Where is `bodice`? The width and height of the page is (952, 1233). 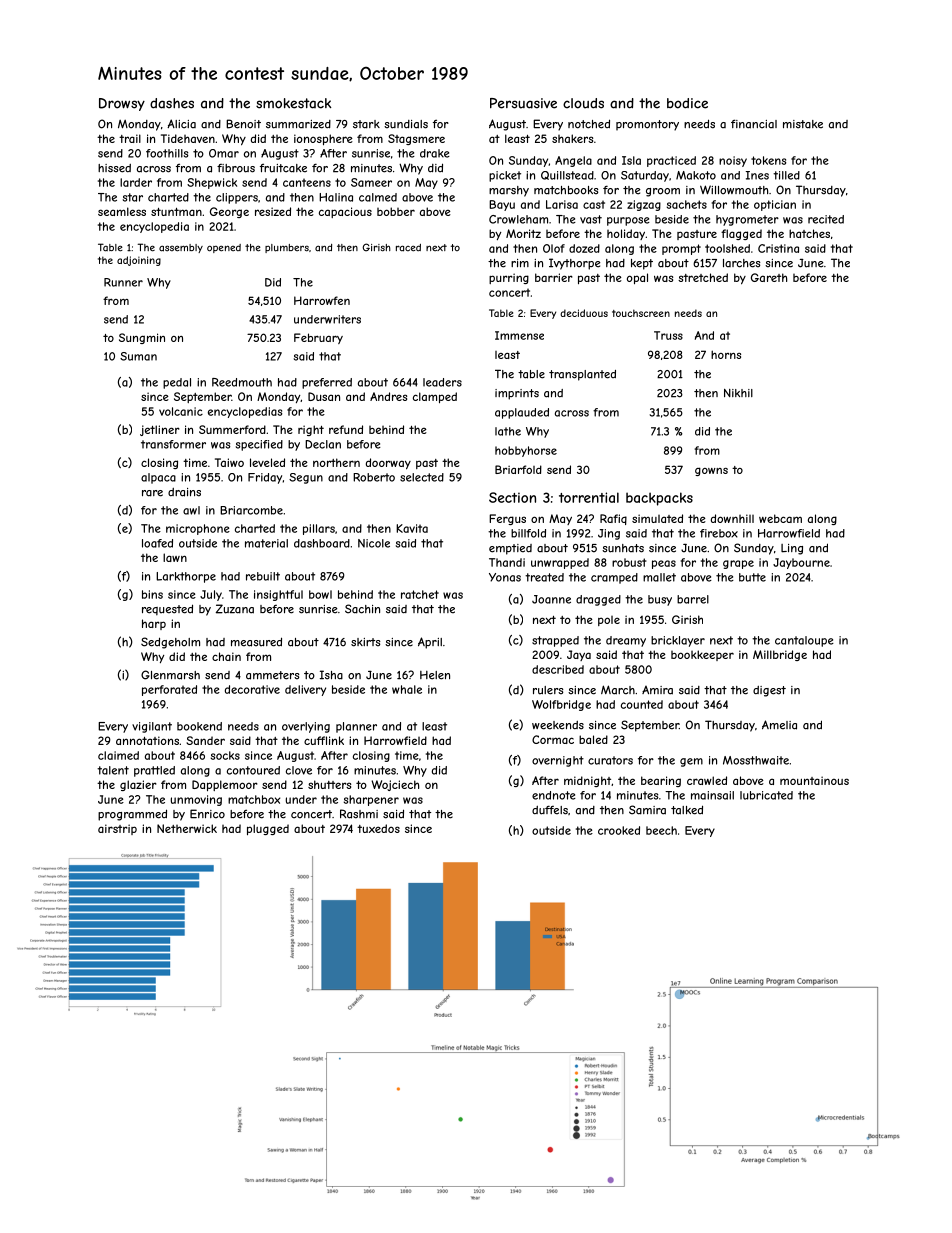
bodice is located at coordinates (687, 103).
